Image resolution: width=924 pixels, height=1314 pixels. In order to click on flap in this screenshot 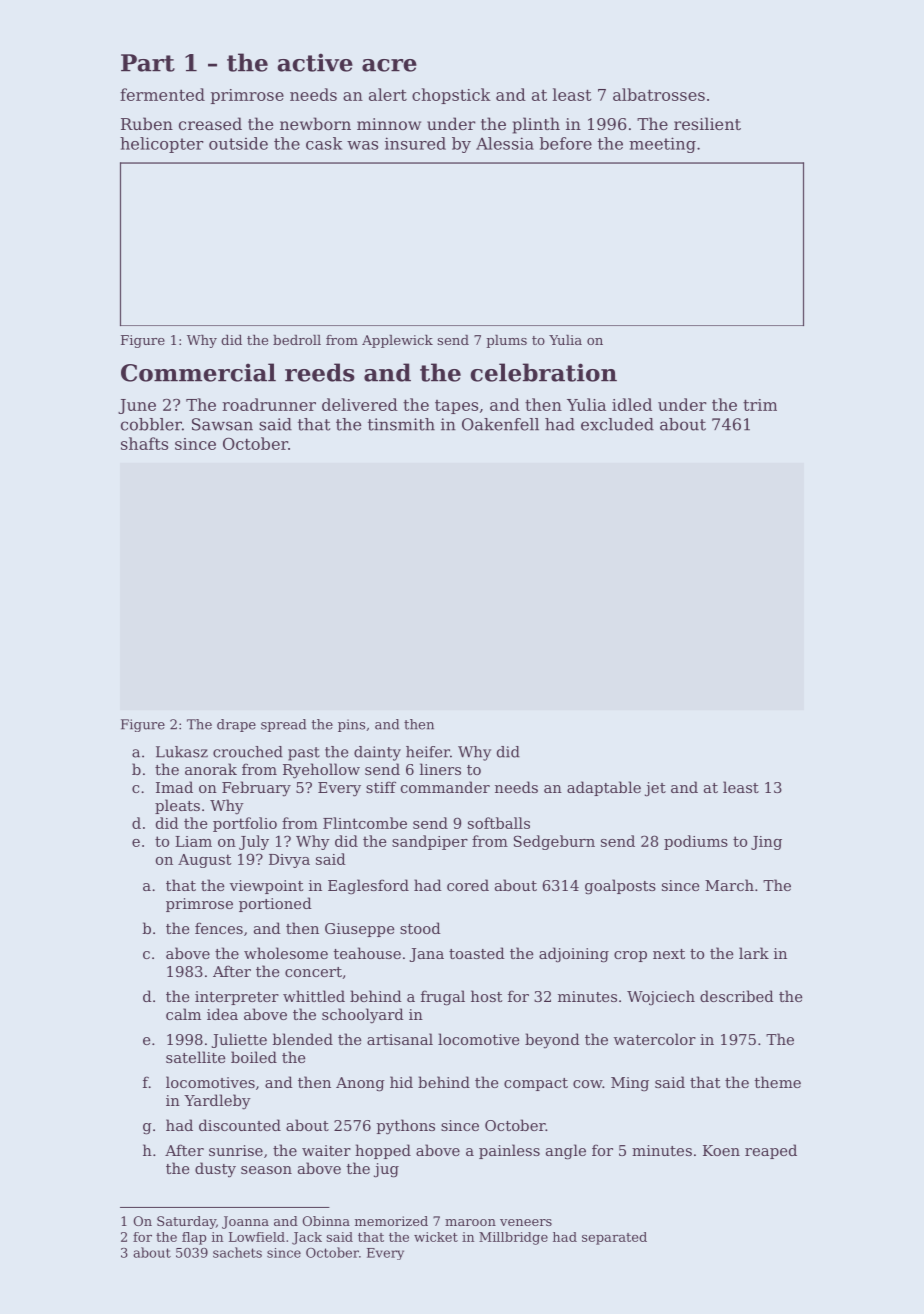, I will do `click(194, 1238)`.
